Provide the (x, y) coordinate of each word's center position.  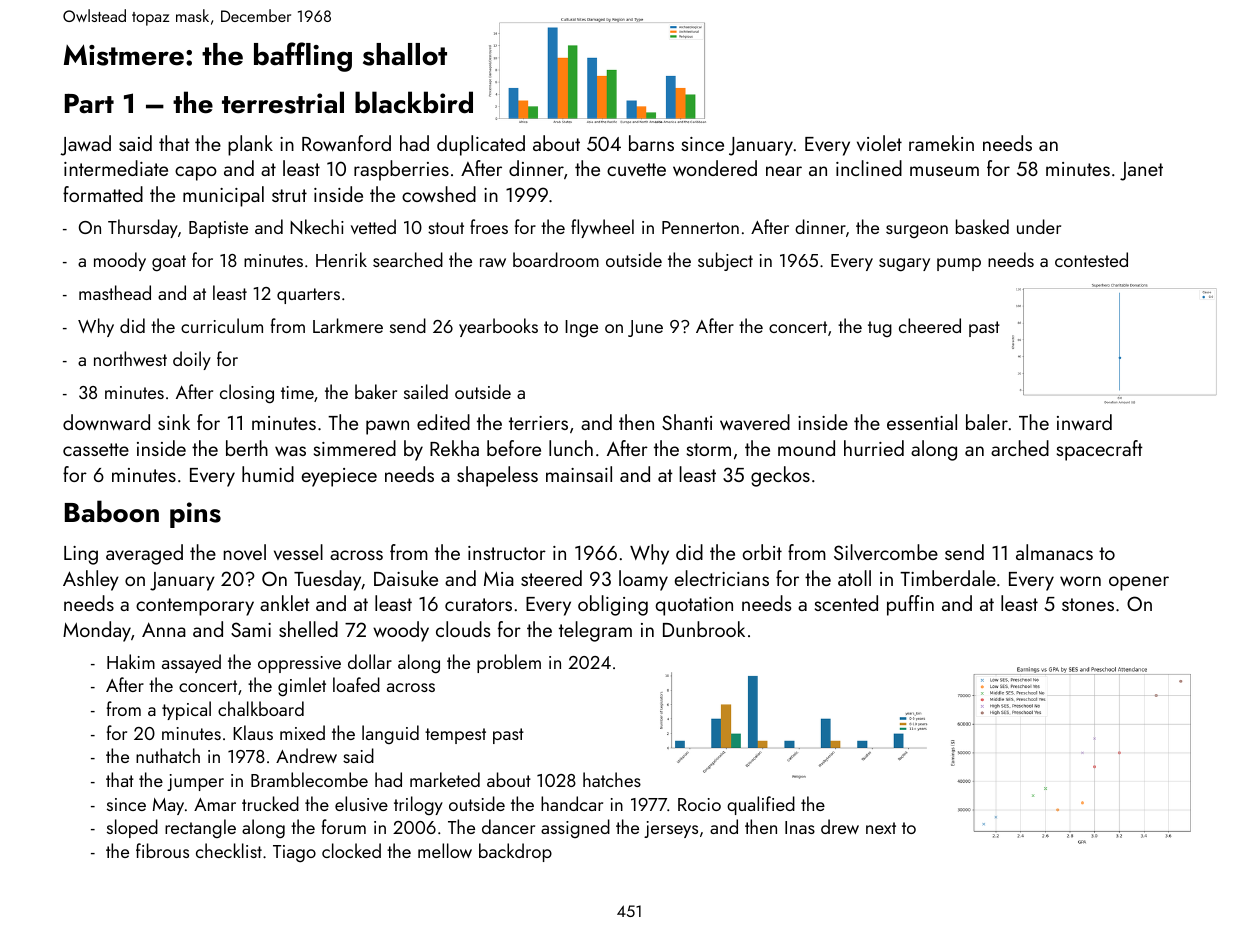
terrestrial (283, 102)
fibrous (162, 850)
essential (922, 422)
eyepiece (339, 477)
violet (879, 143)
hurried (874, 448)
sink (174, 422)
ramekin (941, 143)
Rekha (454, 448)
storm (709, 449)
